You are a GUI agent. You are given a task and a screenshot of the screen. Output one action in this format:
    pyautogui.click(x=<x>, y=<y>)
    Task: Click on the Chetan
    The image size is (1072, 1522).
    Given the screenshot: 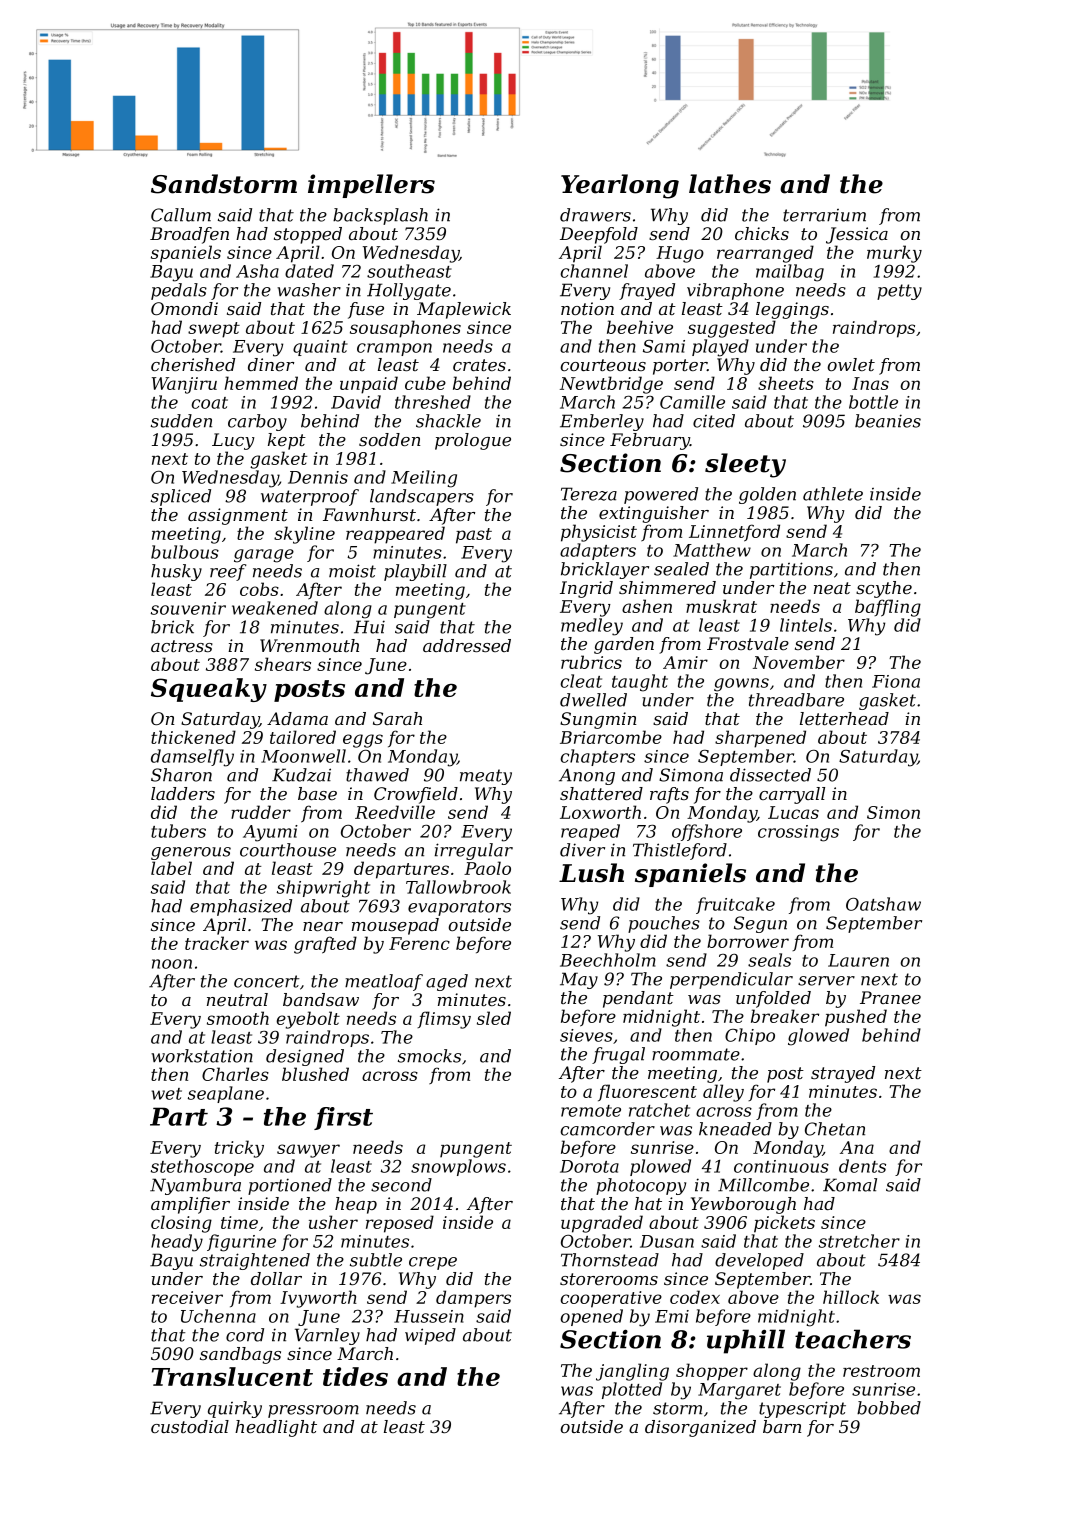 What is the action you would take?
    pyautogui.click(x=835, y=1129)
